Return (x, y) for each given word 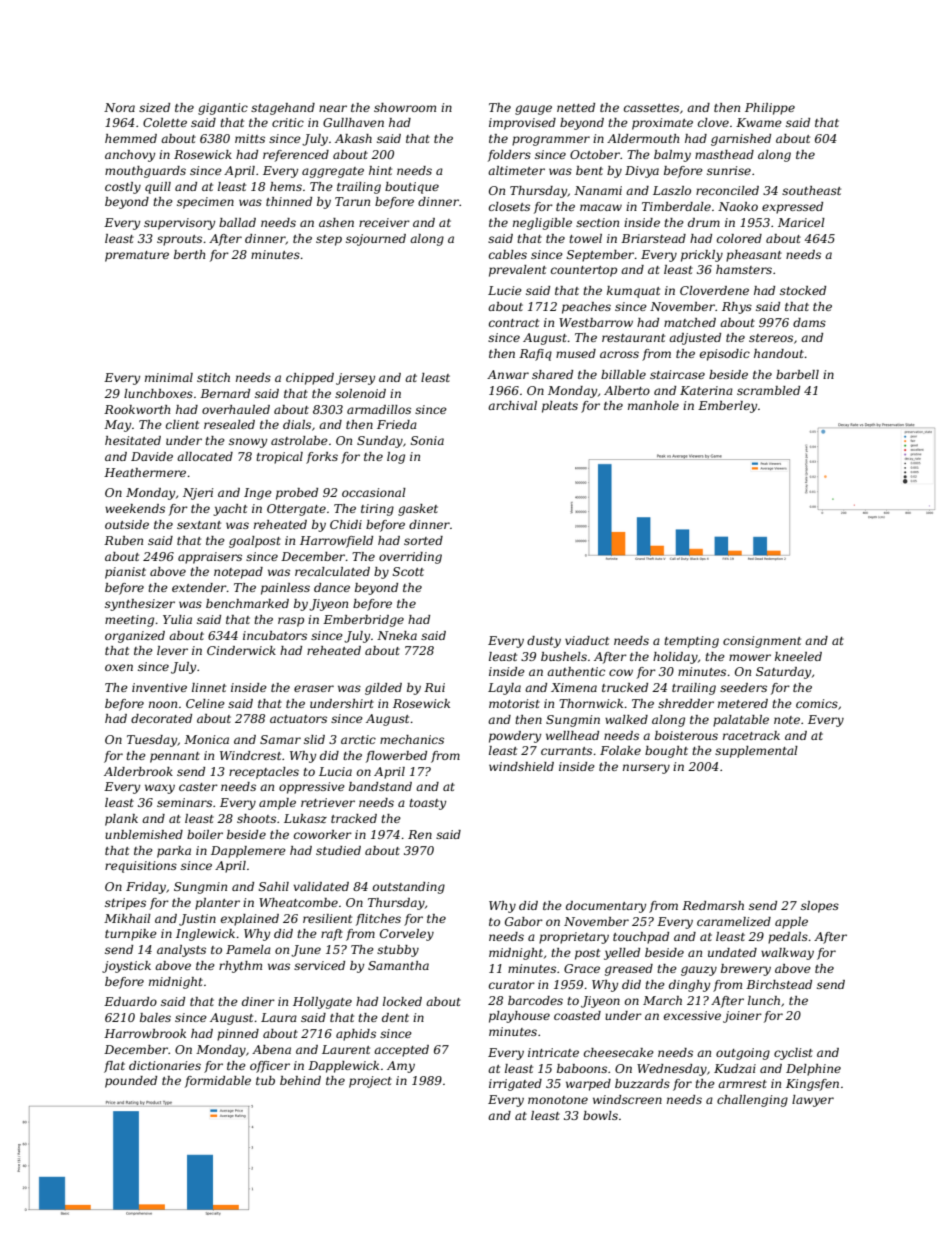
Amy (401, 1067)
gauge (533, 110)
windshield (521, 766)
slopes (820, 907)
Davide (152, 456)
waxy (160, 789)
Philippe (770, 109)
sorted (423, 540)
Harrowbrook (145, 1033)
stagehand (283, 109)
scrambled (768, 390)
